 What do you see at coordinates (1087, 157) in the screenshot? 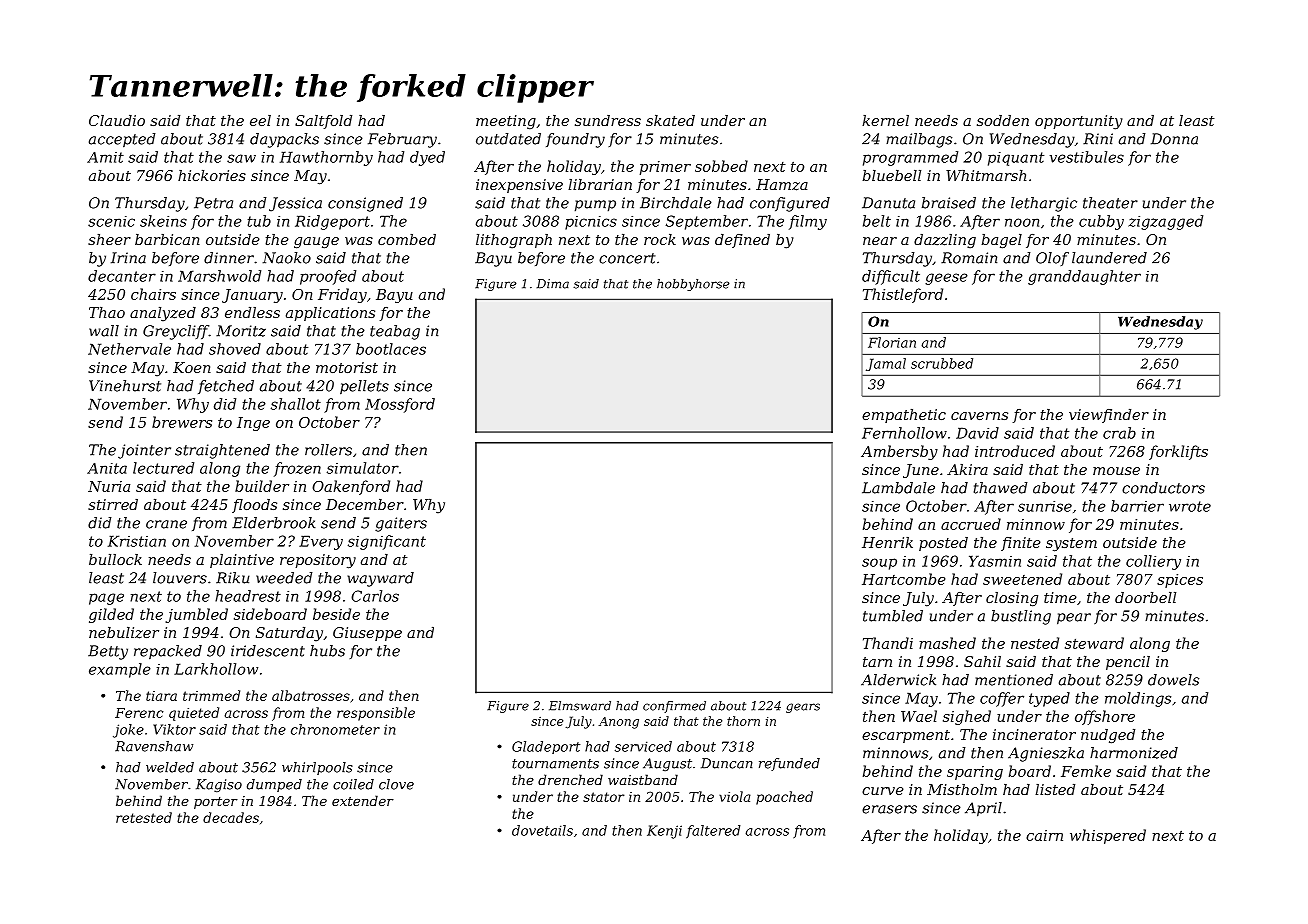
I see `vestibules` at bounding box center [1087, 157].
